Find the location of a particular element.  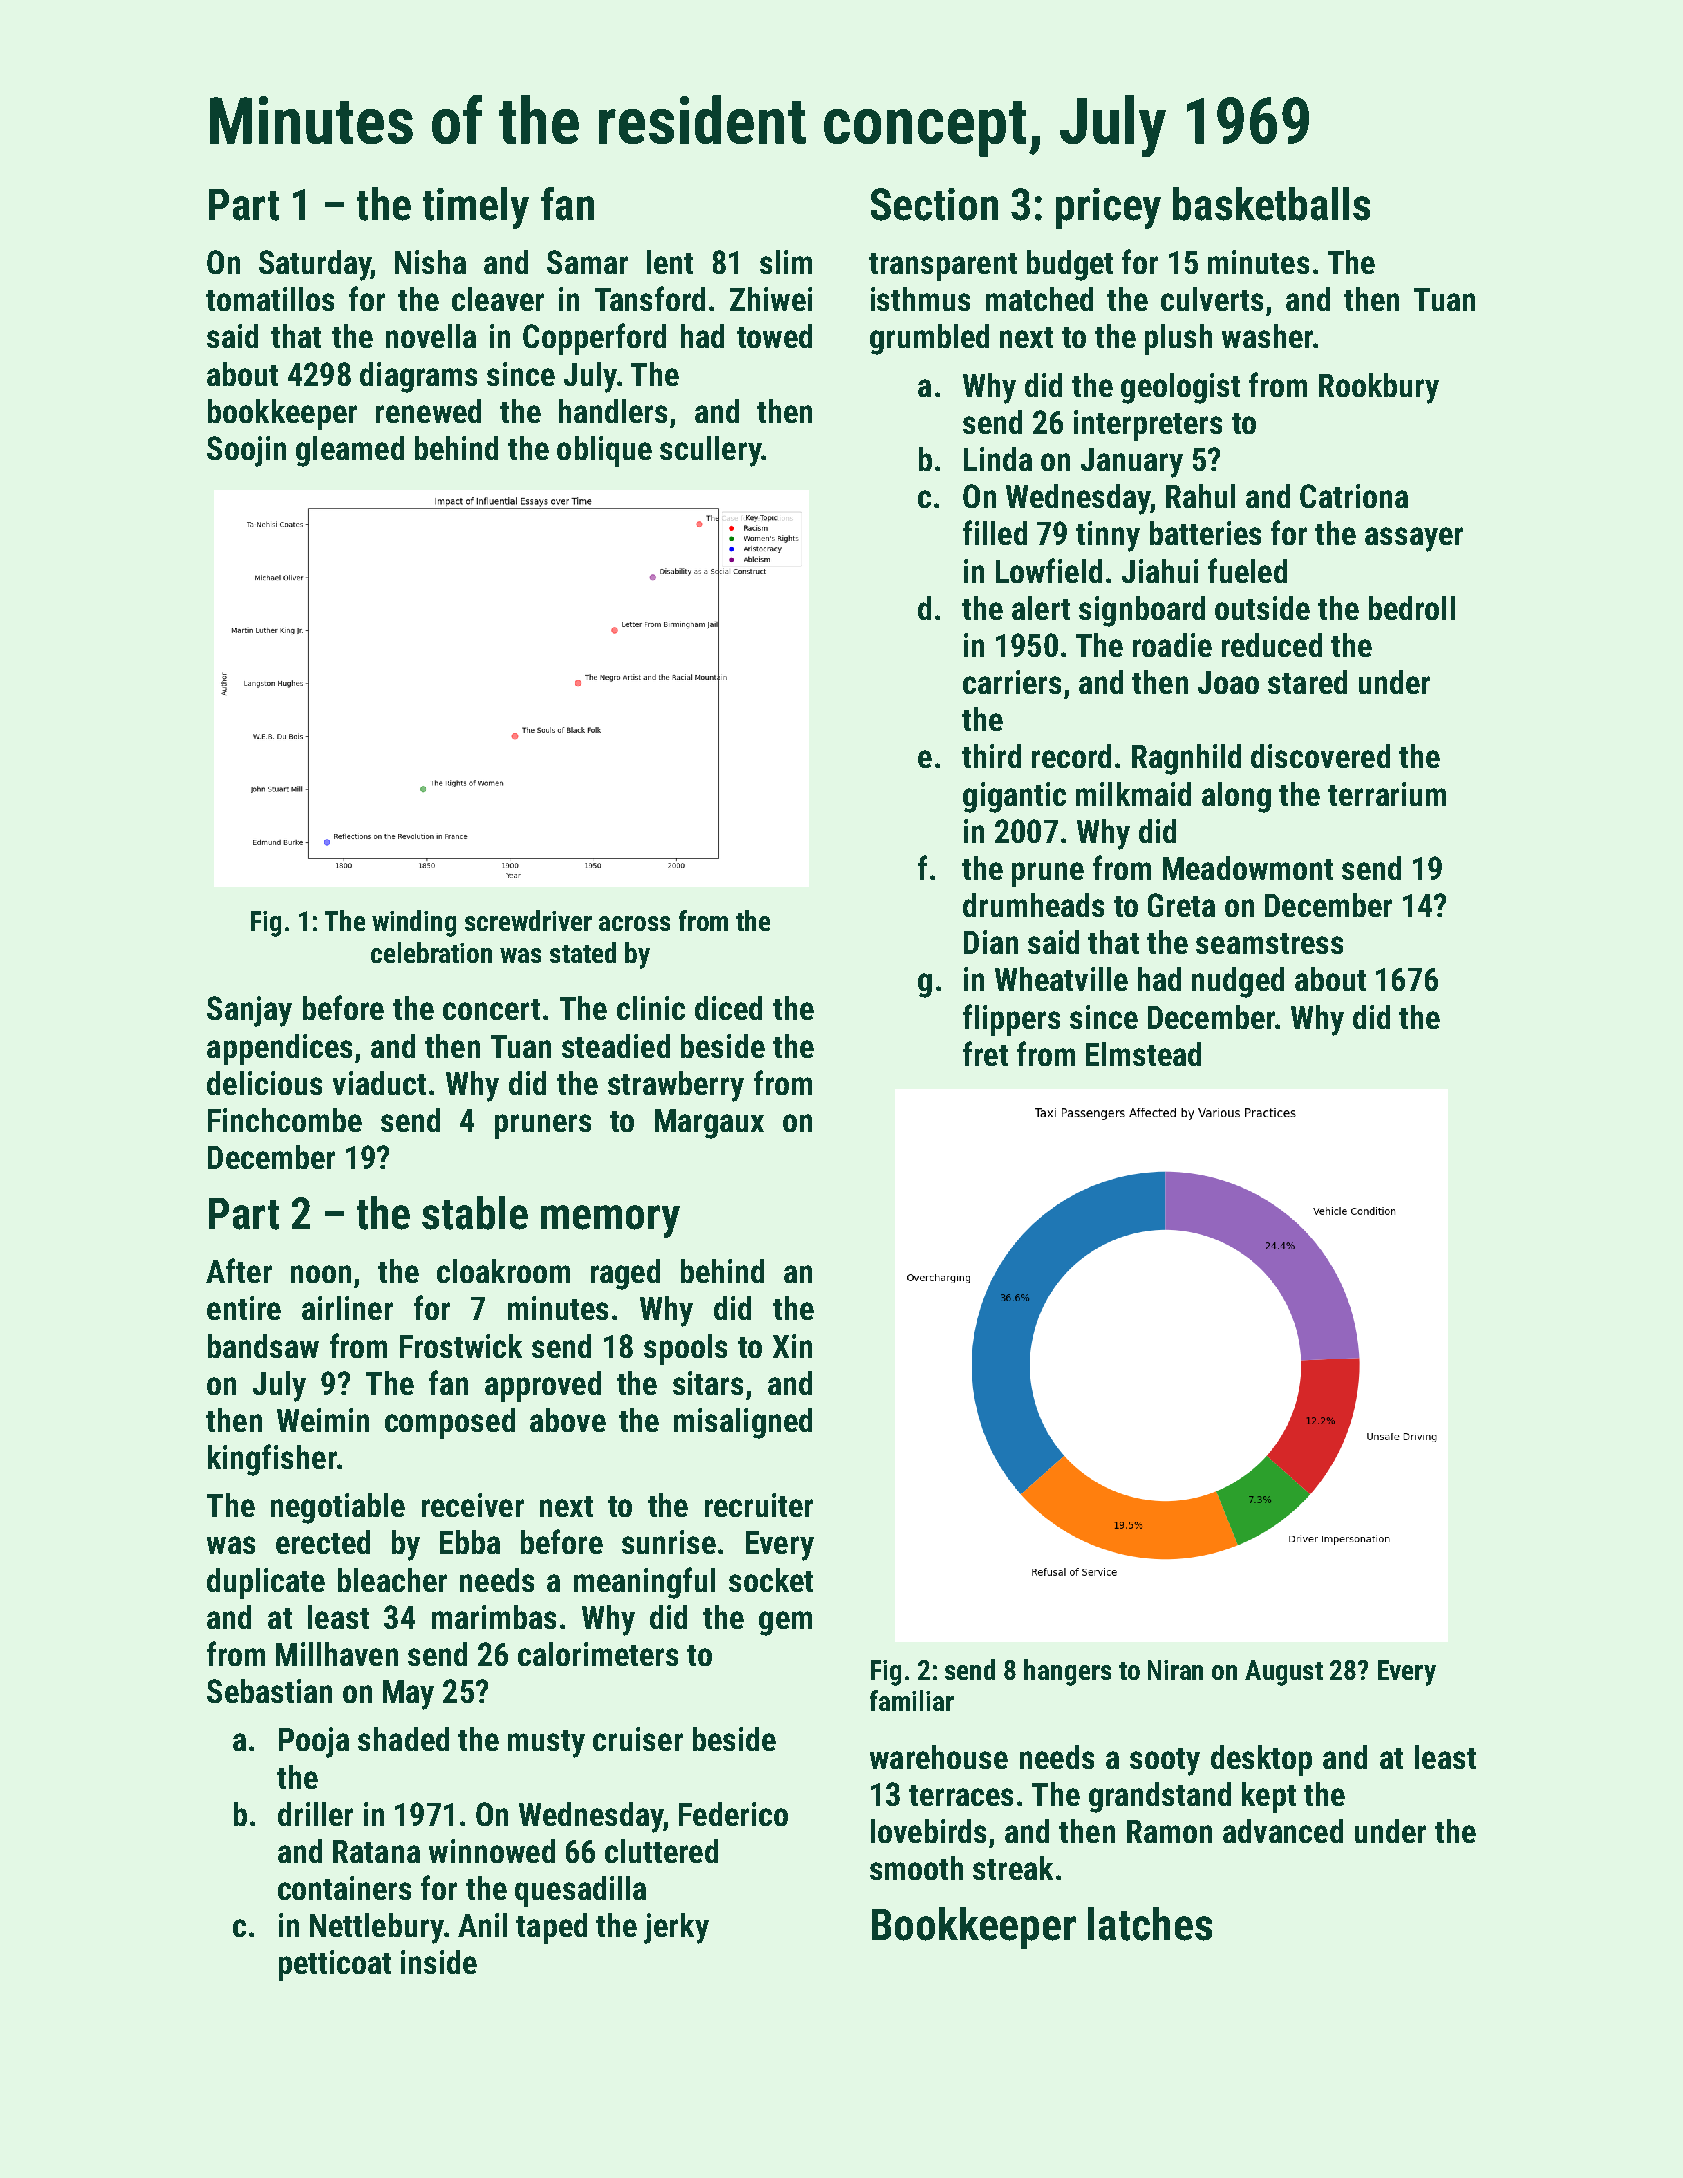

bedroll is located at coordinates (1412, 608).
